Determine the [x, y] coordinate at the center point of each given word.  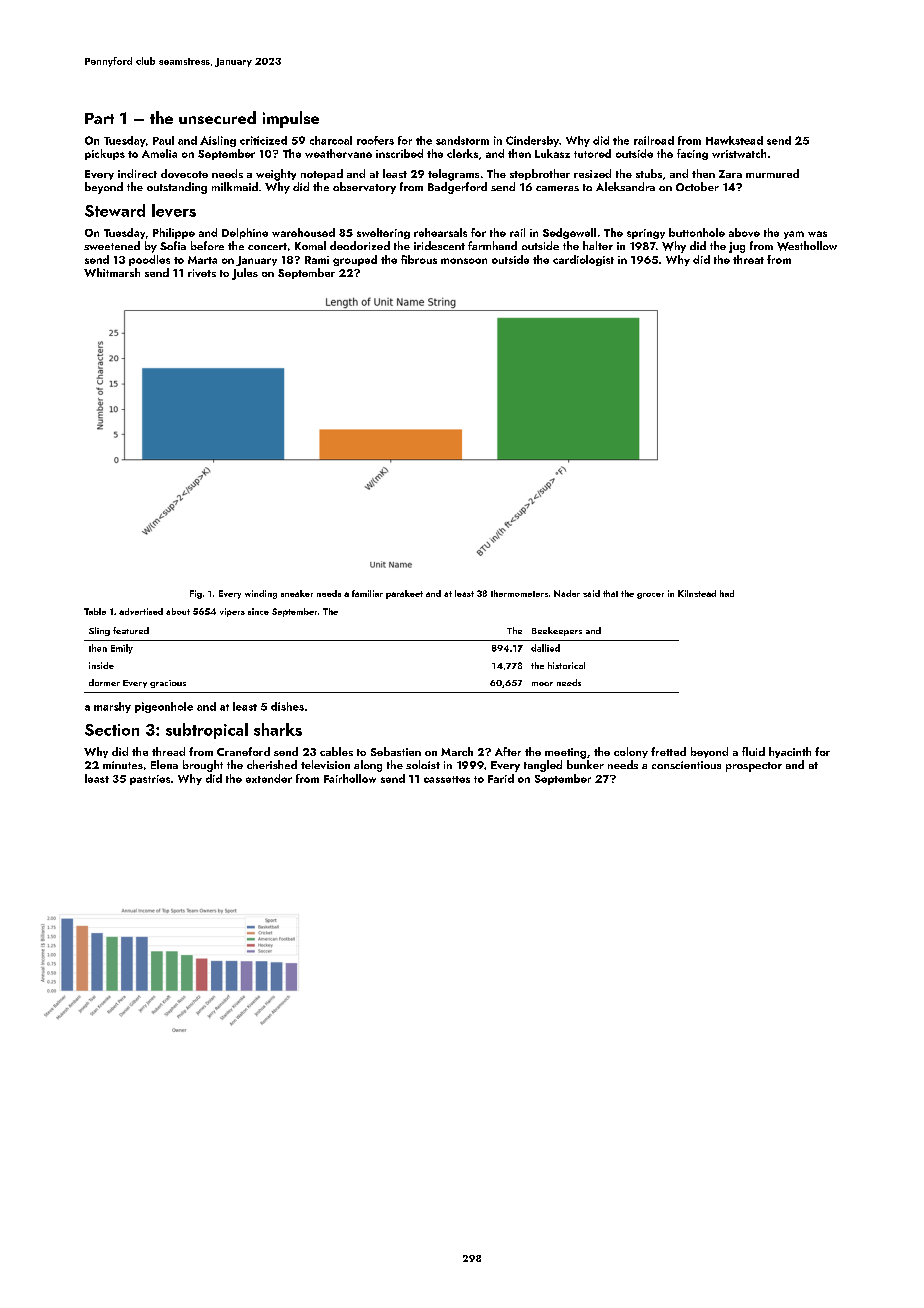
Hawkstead [734, 140]
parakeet [404, 594]
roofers [375, 140]
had [727, 593]
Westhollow [807, 246]
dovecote [184, 173]
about [178, 611]
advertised [141, 611]
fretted [668, 751]
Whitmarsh [112, 272]
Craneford [243, 751]
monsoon [464, 261]
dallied [545, 648]
